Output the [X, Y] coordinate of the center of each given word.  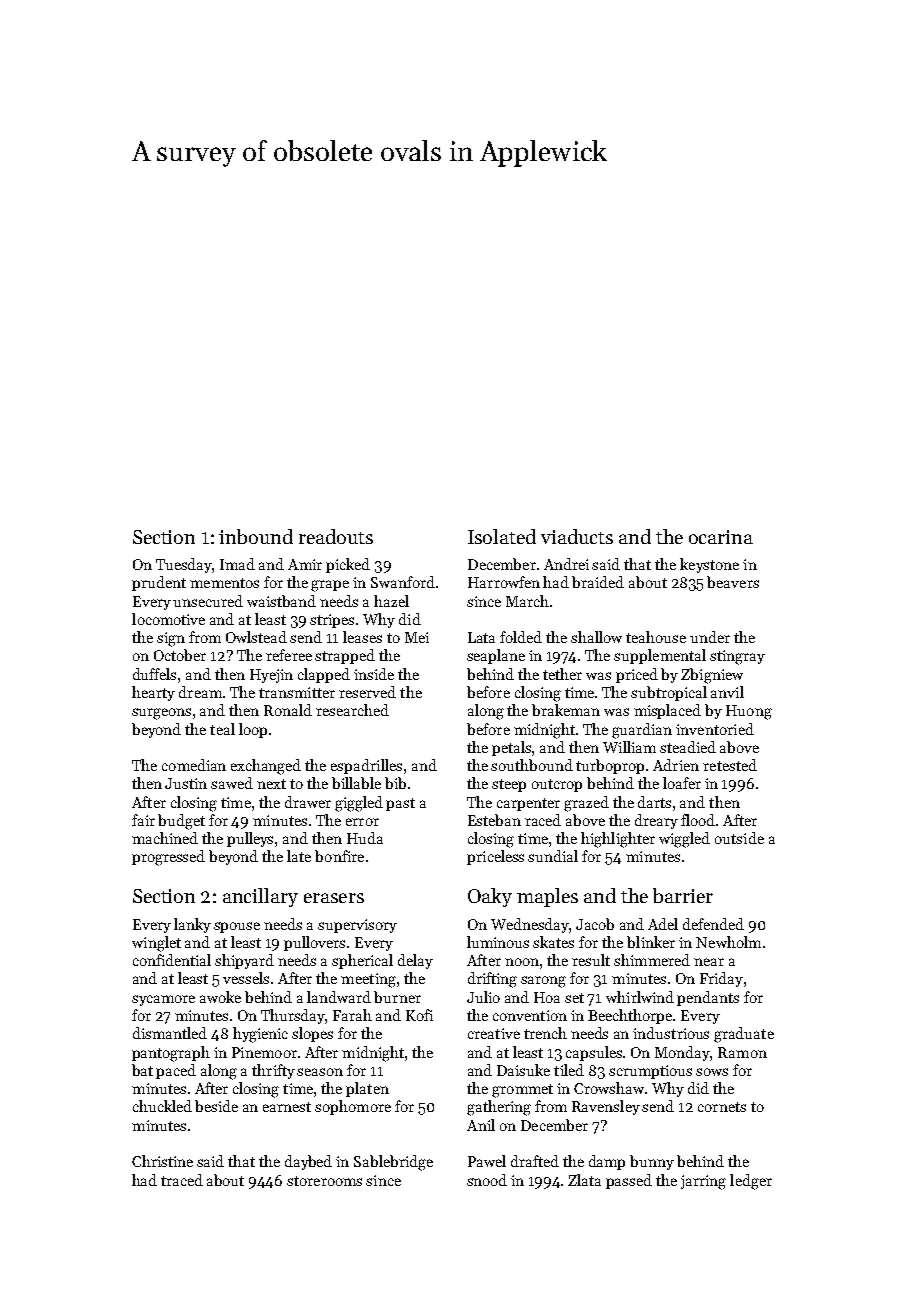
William [629, 747]
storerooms [324, 1181]
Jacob [595, 924]
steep [509, 785]
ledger [751, 1182]
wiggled [684, 840]
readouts [336, 536]
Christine [162, 1161]
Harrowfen [504, 582]
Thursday [293, 1016]
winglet [156, 944]
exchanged [266, 767]
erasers [334, 898]
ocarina [721, 537]
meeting [368, 980]
